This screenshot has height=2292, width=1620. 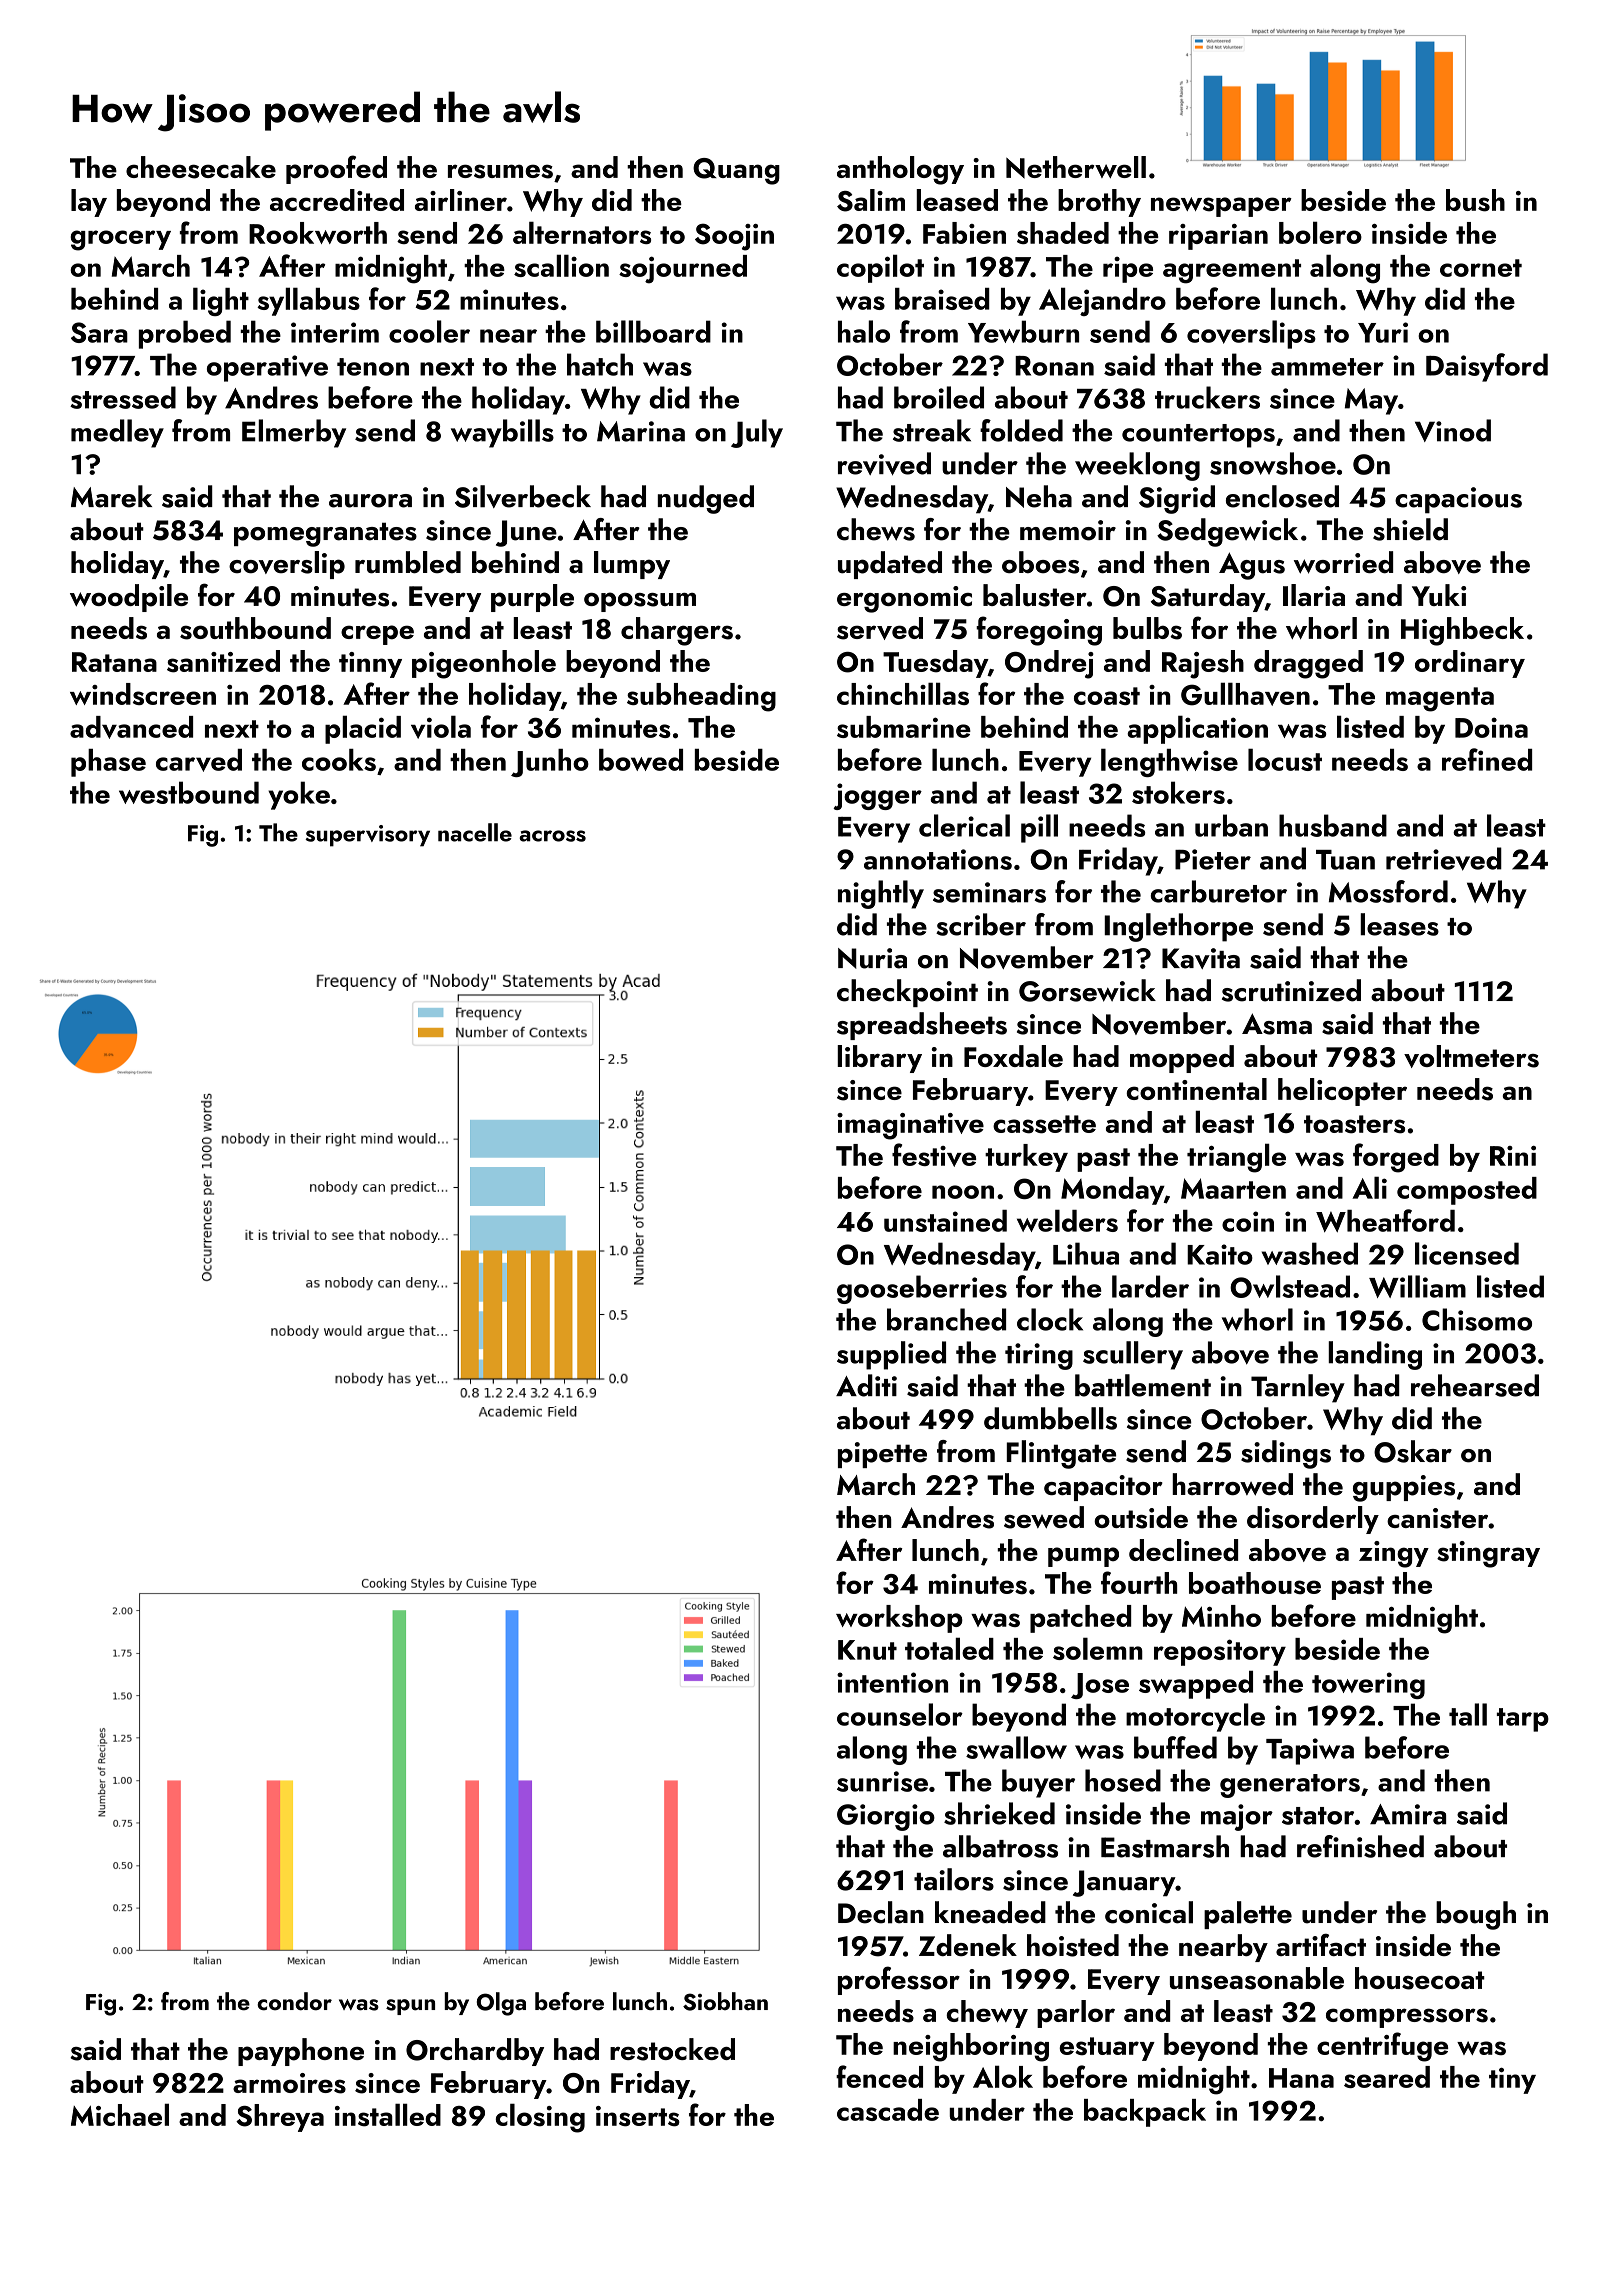 What do you see at coordinates (131, 727) in the screenshot?
I see `advanced` at bounding box center [131, 727].
